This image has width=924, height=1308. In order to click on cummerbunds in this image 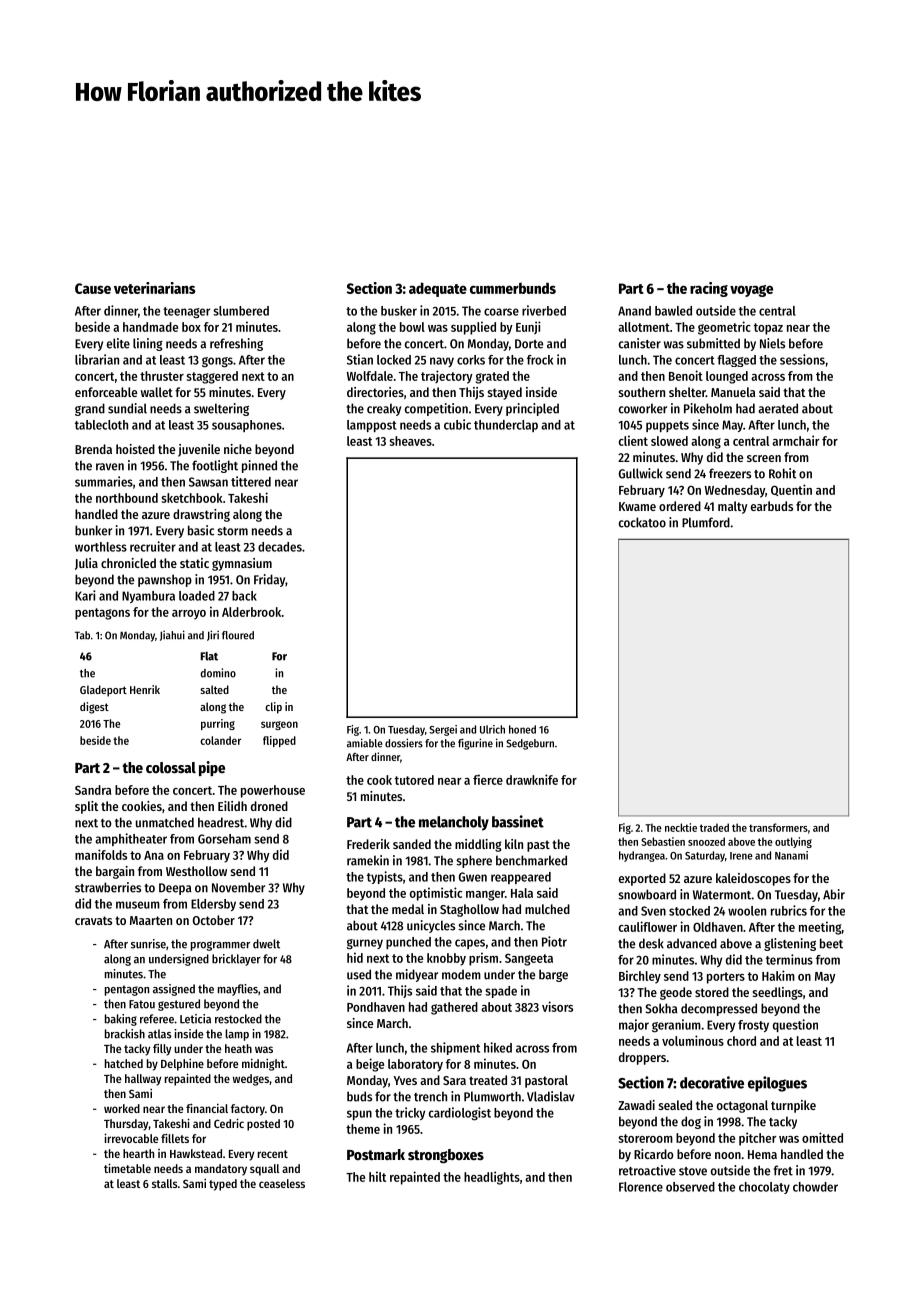, I will do `click(513, 288)`.
